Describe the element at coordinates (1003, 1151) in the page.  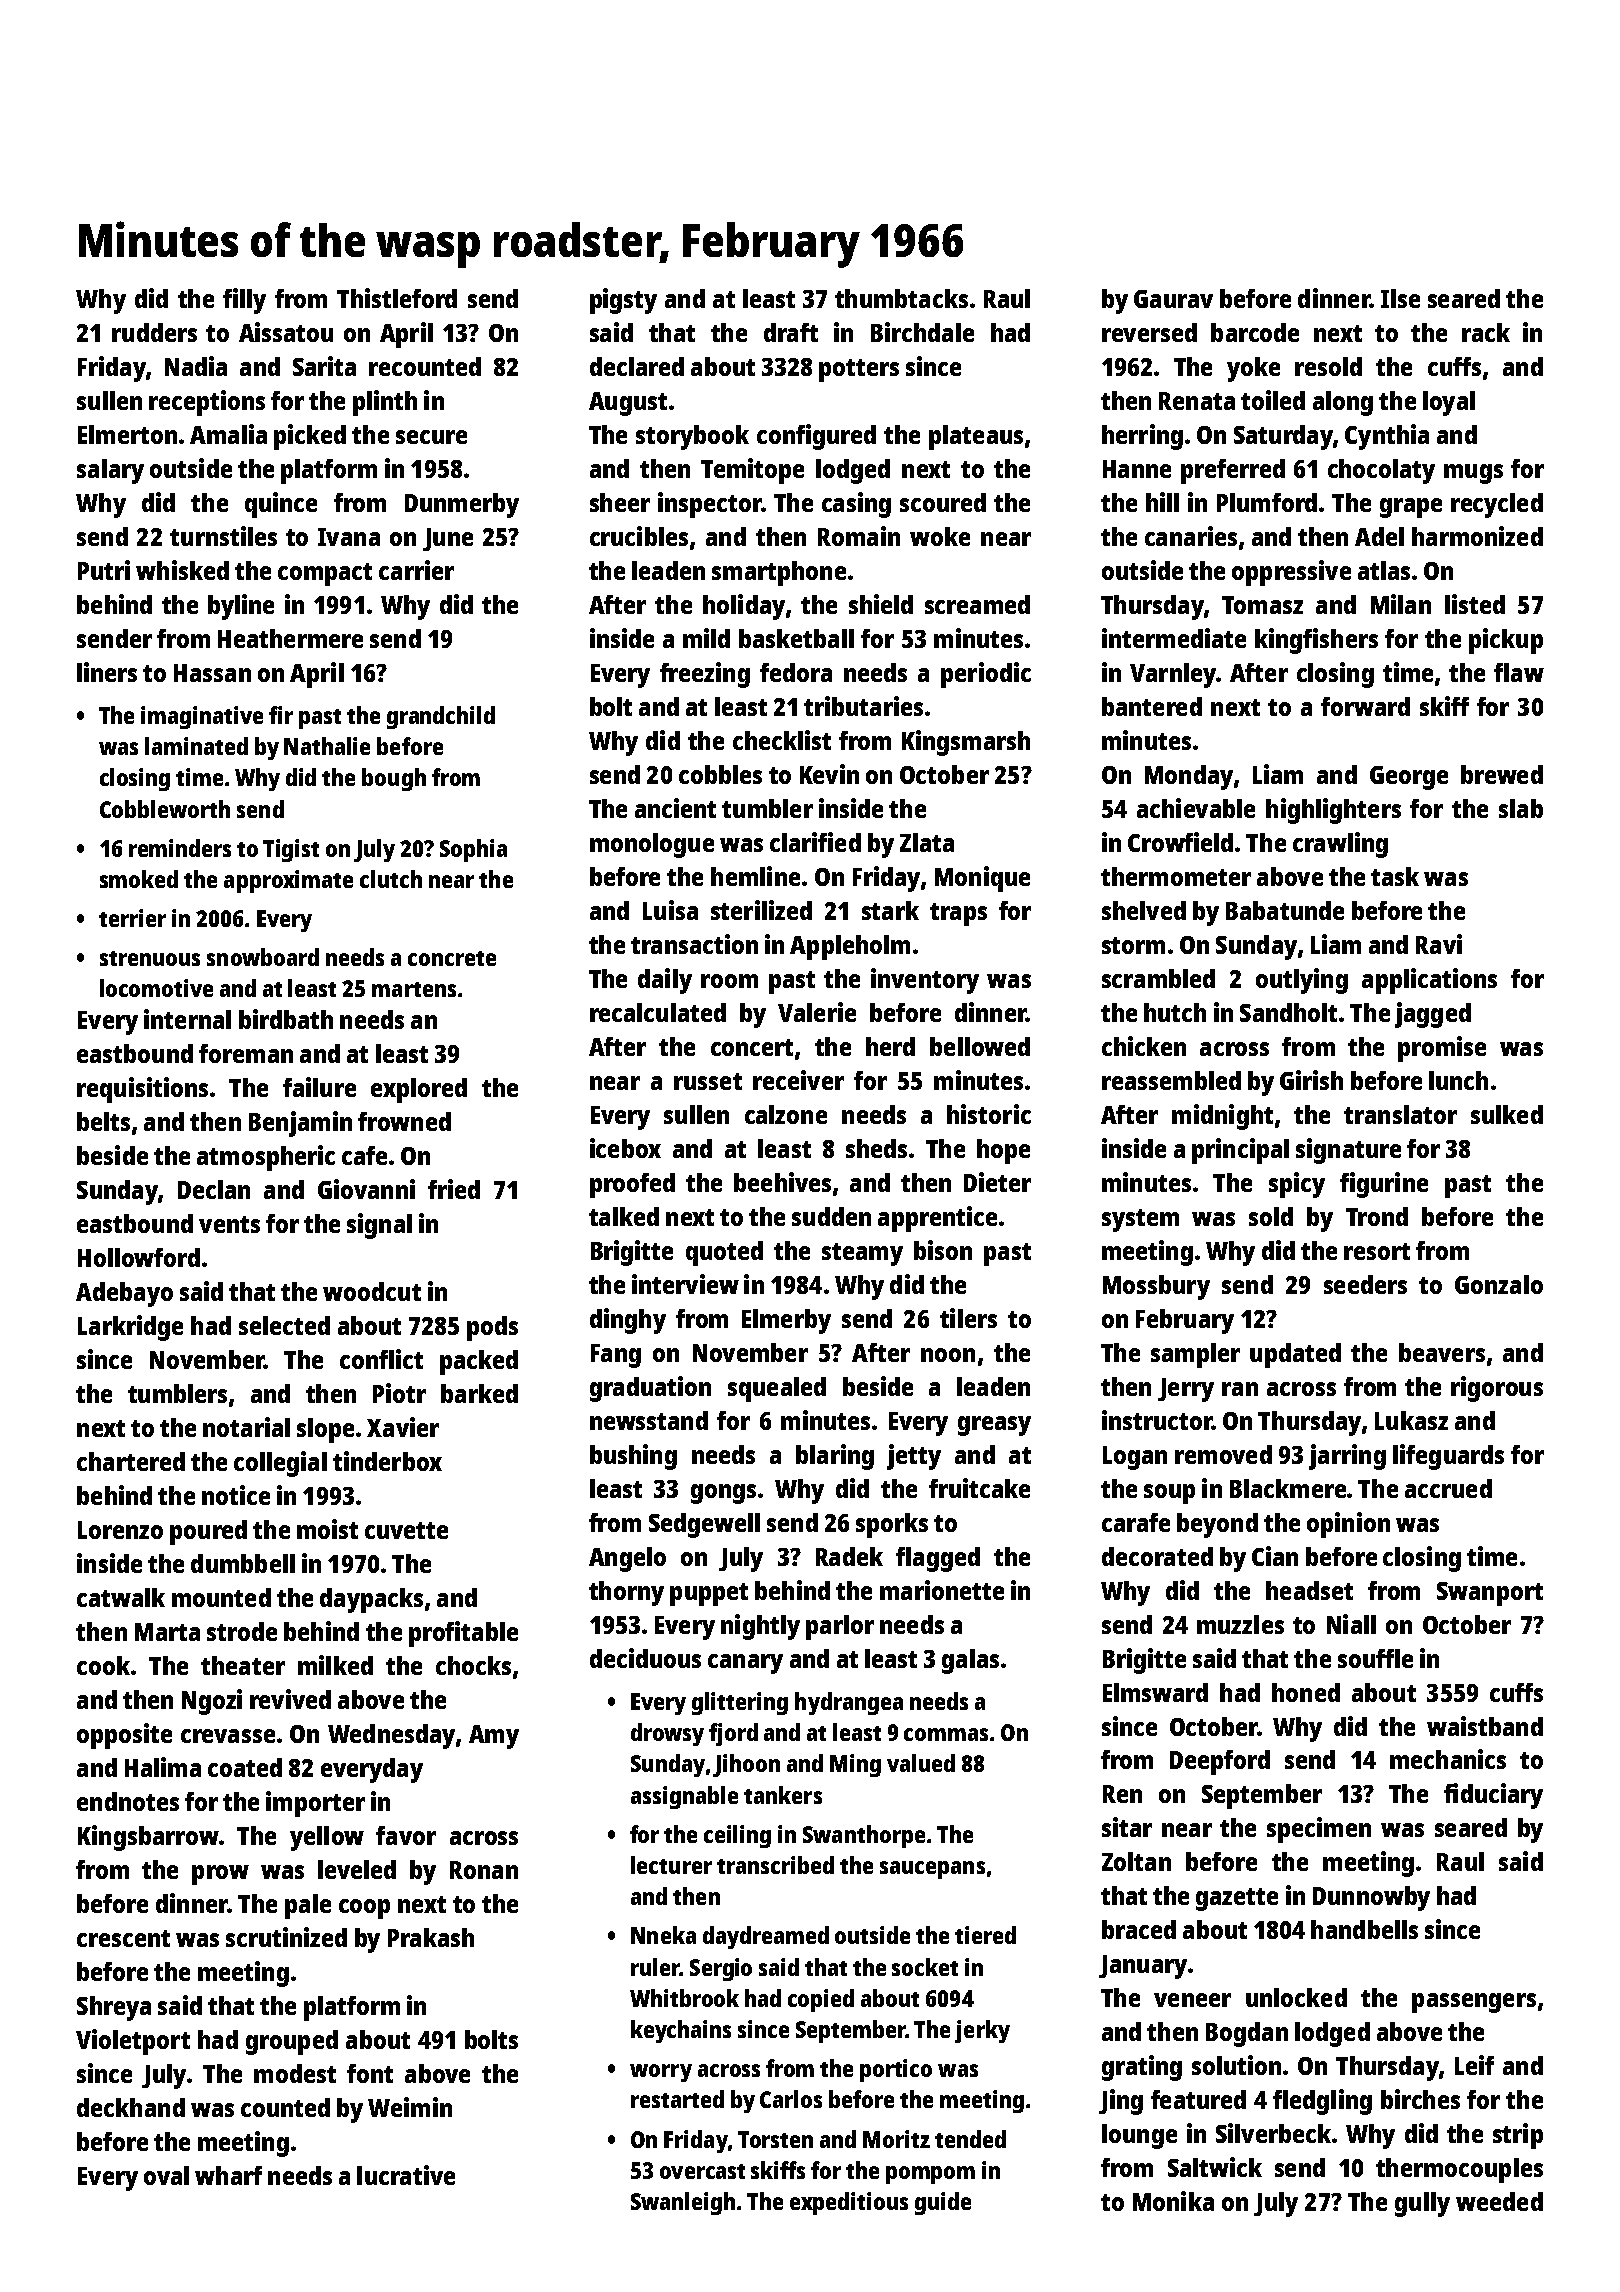
I see `hope` at that location.
